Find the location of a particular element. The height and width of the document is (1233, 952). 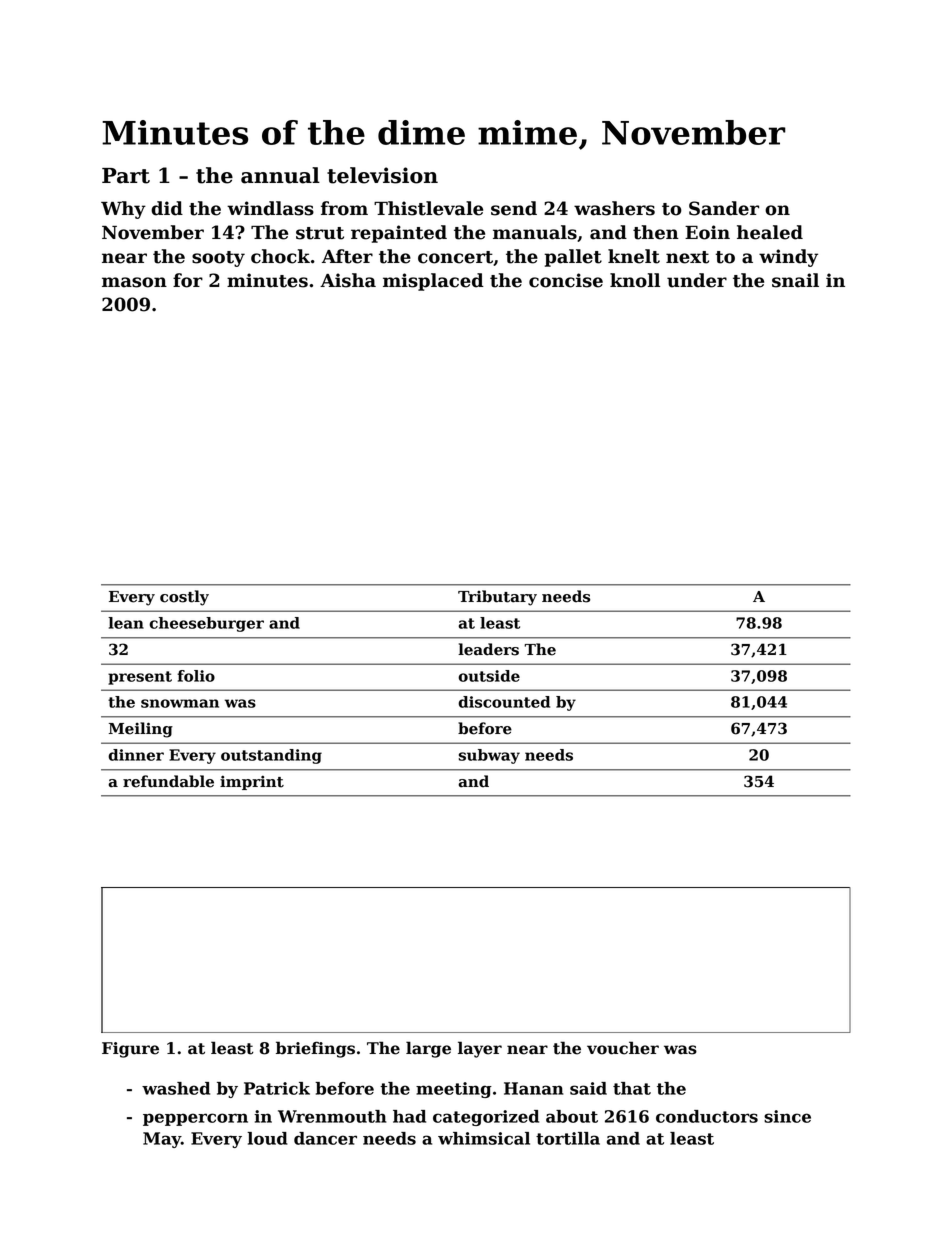

dancer is located at coordinates (325, 1138).
